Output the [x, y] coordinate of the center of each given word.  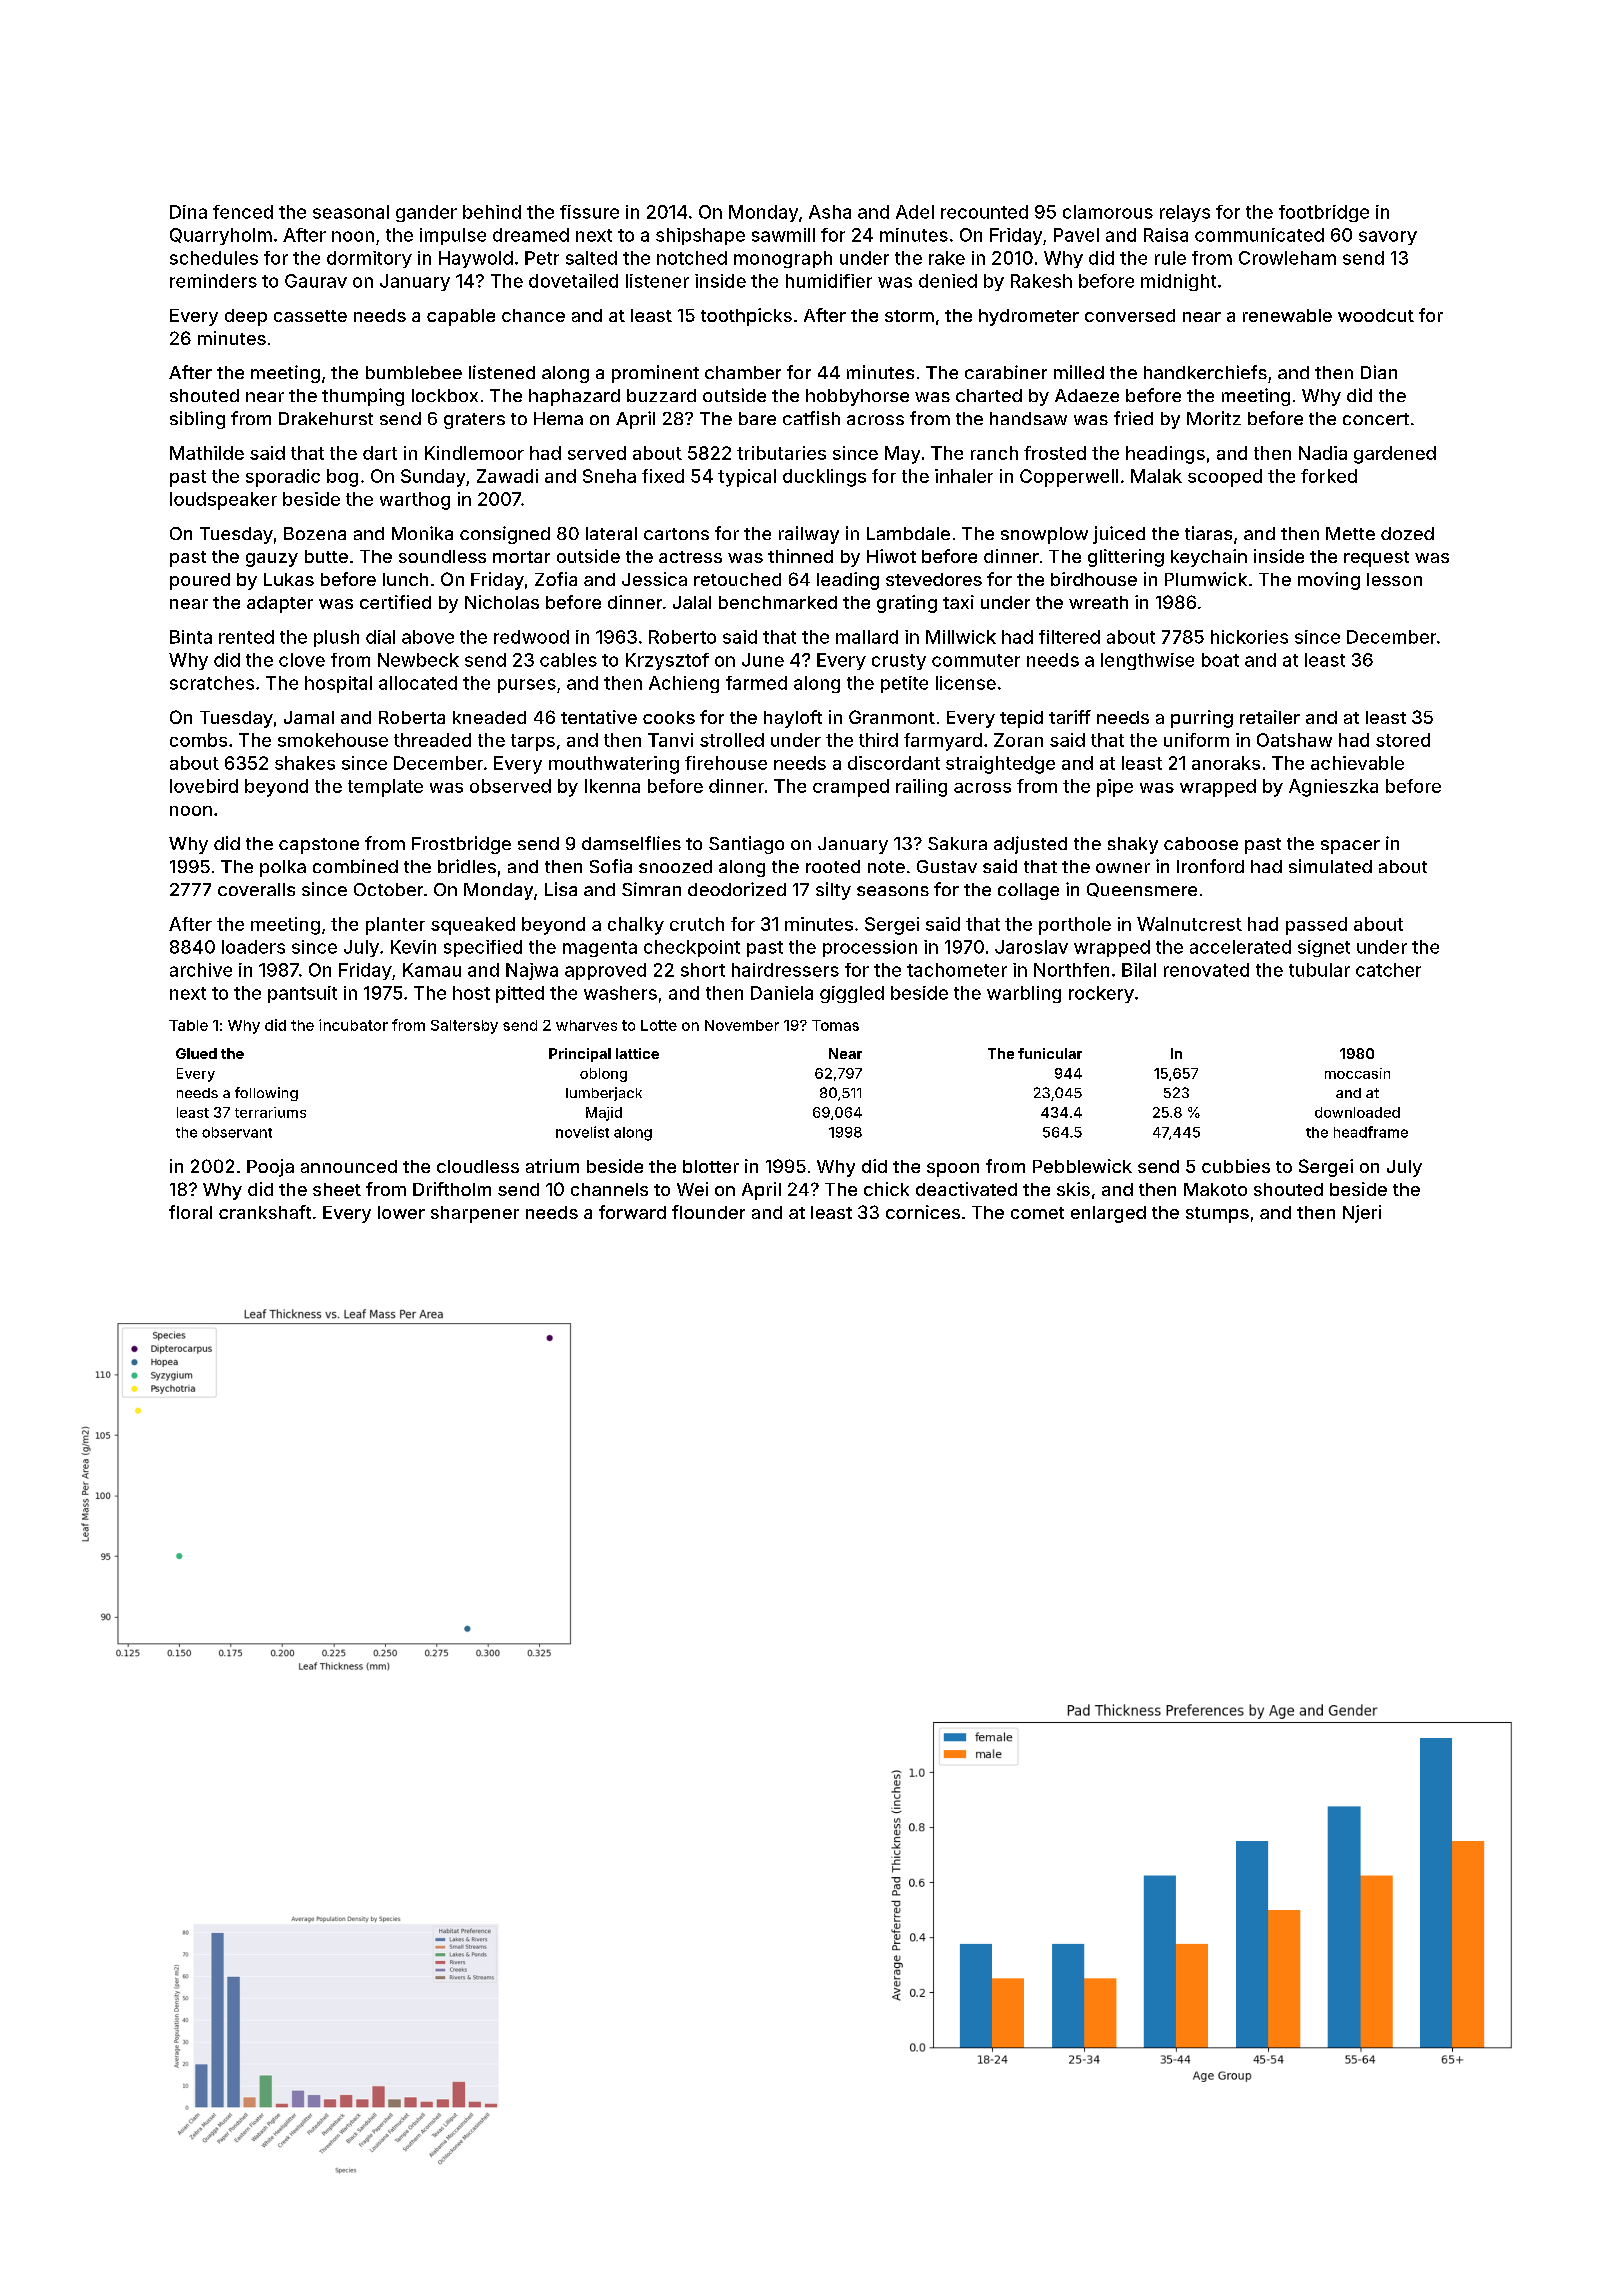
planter [395, 926]
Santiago [746, 845]
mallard [867, 637]
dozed [1407, 533]
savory [1388, 238]
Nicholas [502, 602]
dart [380, 453]
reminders [213, 281]
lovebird [204, 786]
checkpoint [692, 948]
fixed [663, 476]
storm [909, 316]
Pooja [270, 1168]
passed [1316, 926]
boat [1220, 660]
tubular [1319, 970]
